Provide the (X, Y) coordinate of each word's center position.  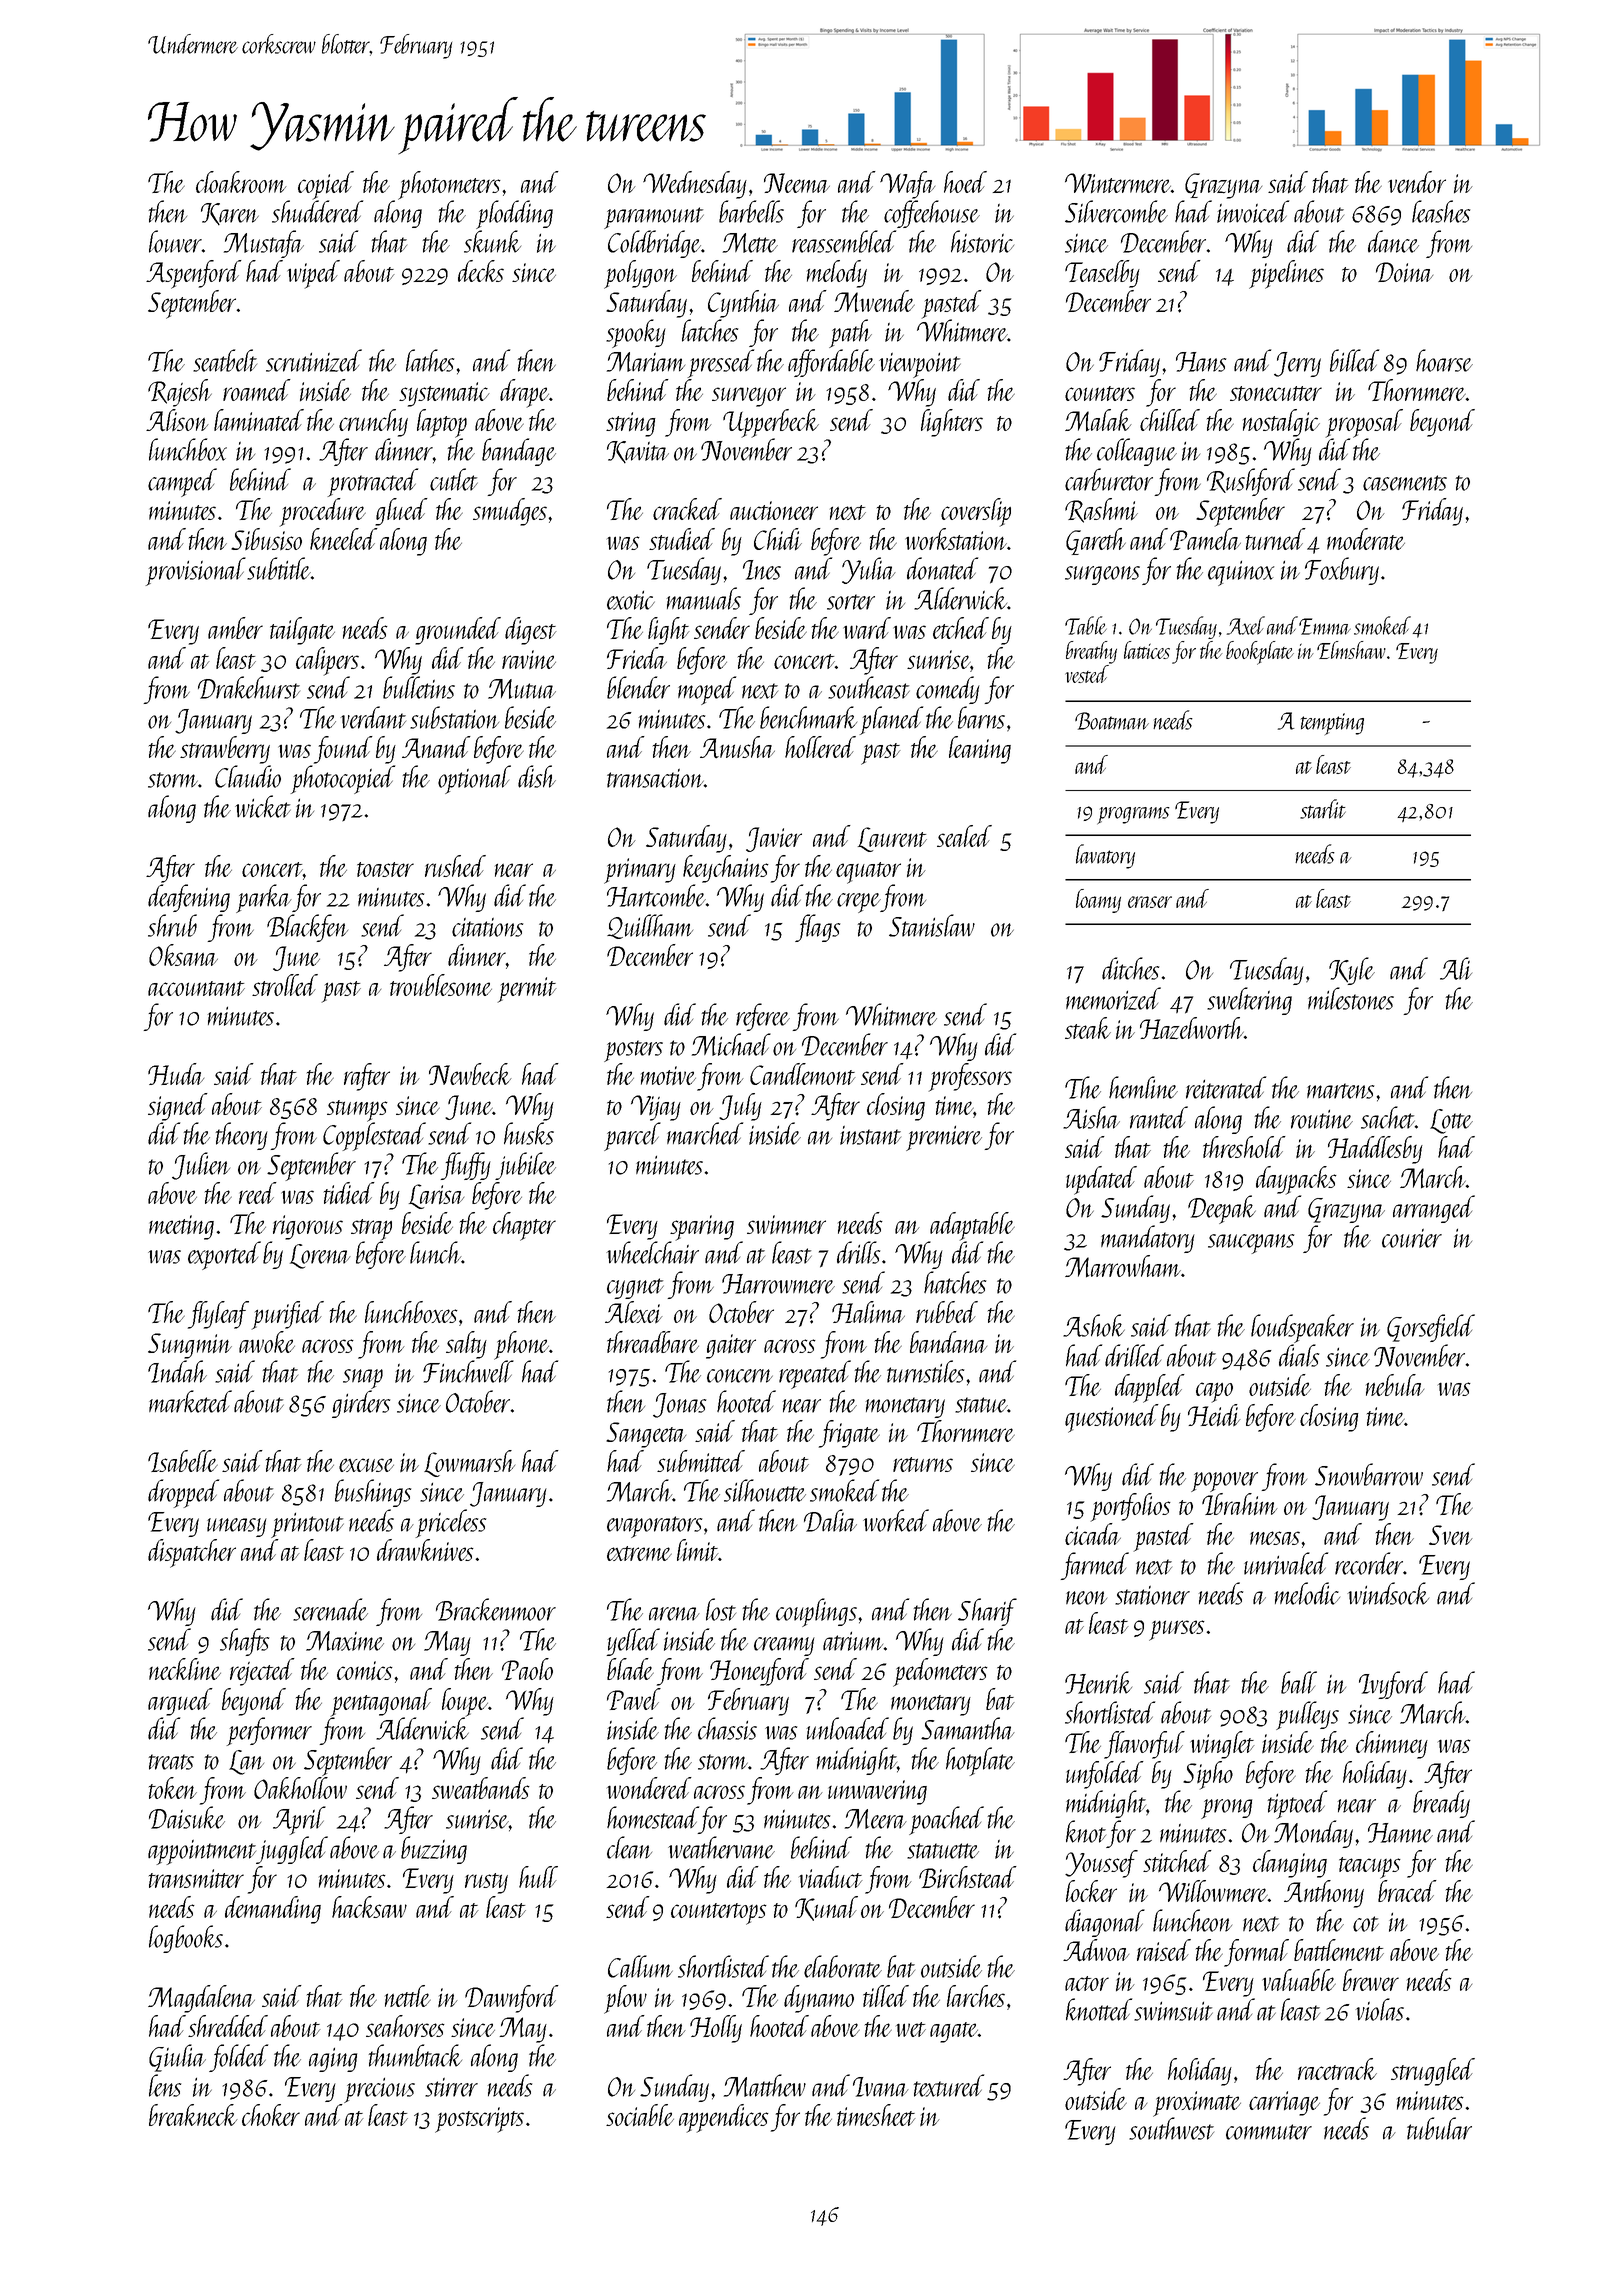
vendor (1417, 182)
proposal (1364, 423)
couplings (816, 1612)
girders (361, 1404)
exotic (631, 600)
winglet (1222, 1745)
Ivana (881, 2087)
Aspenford (194, 274)
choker (271, 2115)
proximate (1197, 2104)
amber (235, 628)
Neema (797, 183)
